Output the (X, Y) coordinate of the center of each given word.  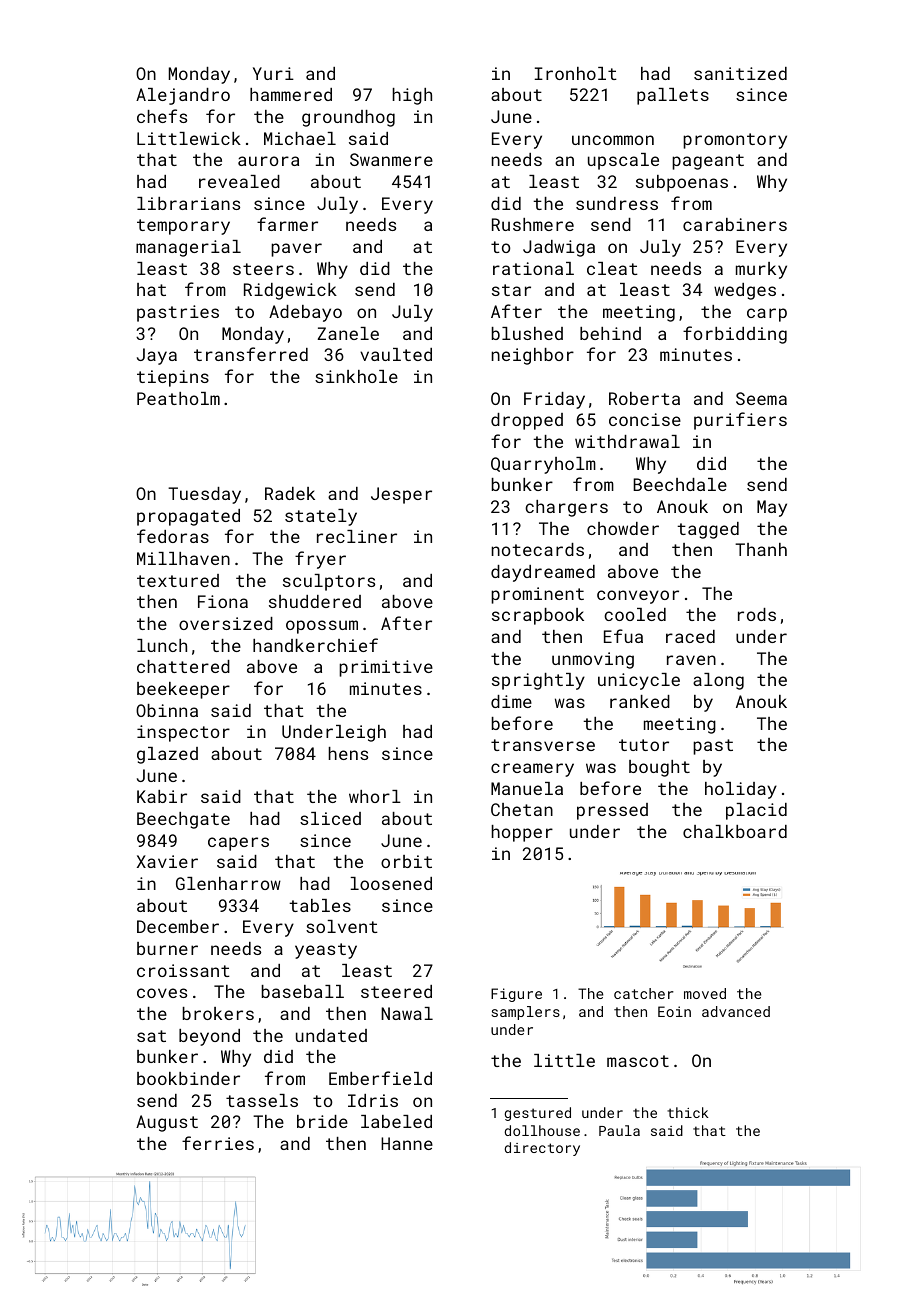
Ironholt (576, 73)
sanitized (740, 73)
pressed (612, 811)
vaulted (396, 354)
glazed (167, 755)
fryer (320, 560)
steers (263, 269)
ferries (218, 1143)
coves (162, 993)
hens (348, 753)
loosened (391, 883)
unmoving (593, 660)
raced (690, 636)
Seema (761, 398)
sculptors (329, 582)
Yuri (273, 73)
